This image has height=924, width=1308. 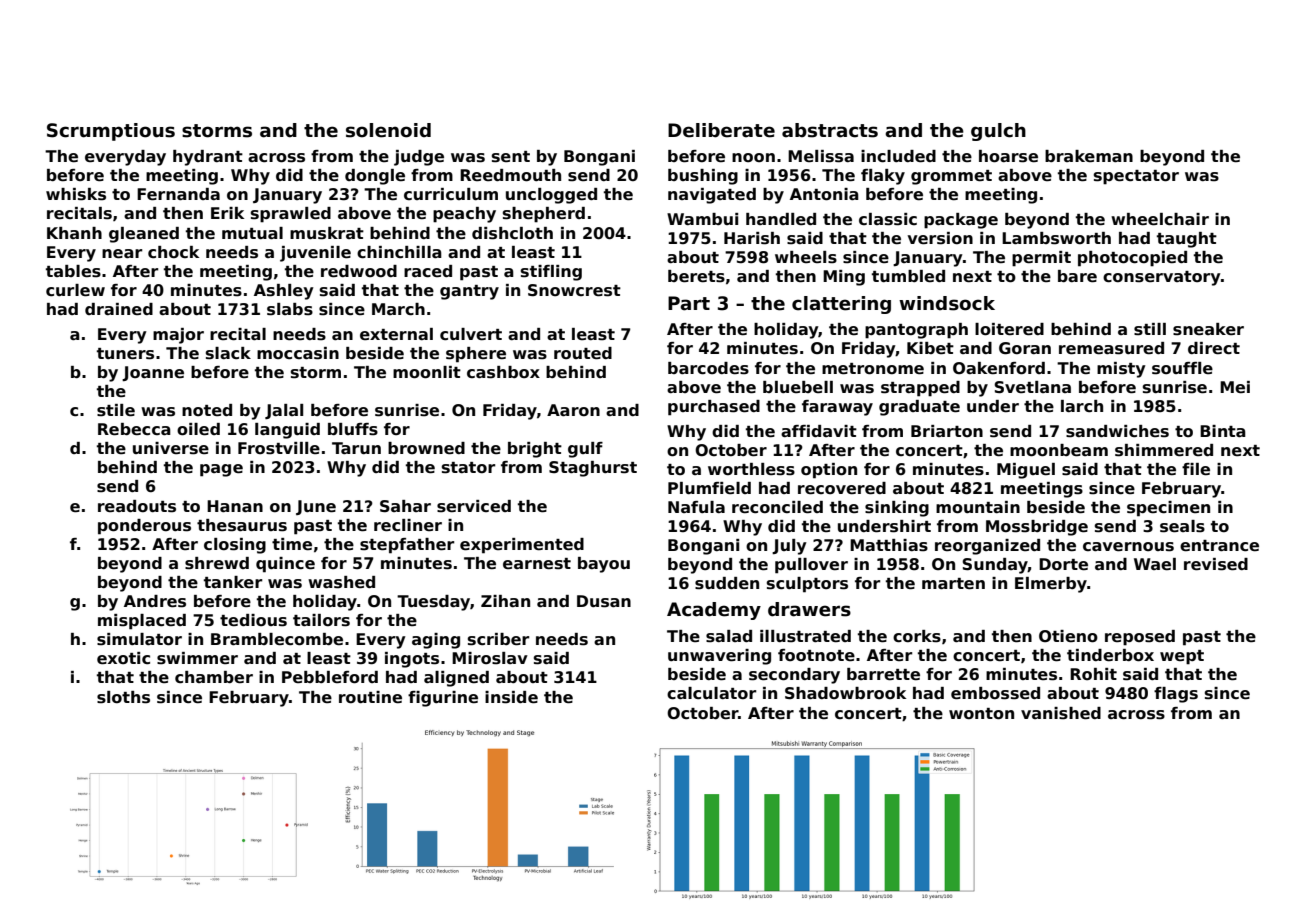 What do you see at coordinates (1176, 695) in the image?
I see `flags` at bounding box center [1176, 695].
